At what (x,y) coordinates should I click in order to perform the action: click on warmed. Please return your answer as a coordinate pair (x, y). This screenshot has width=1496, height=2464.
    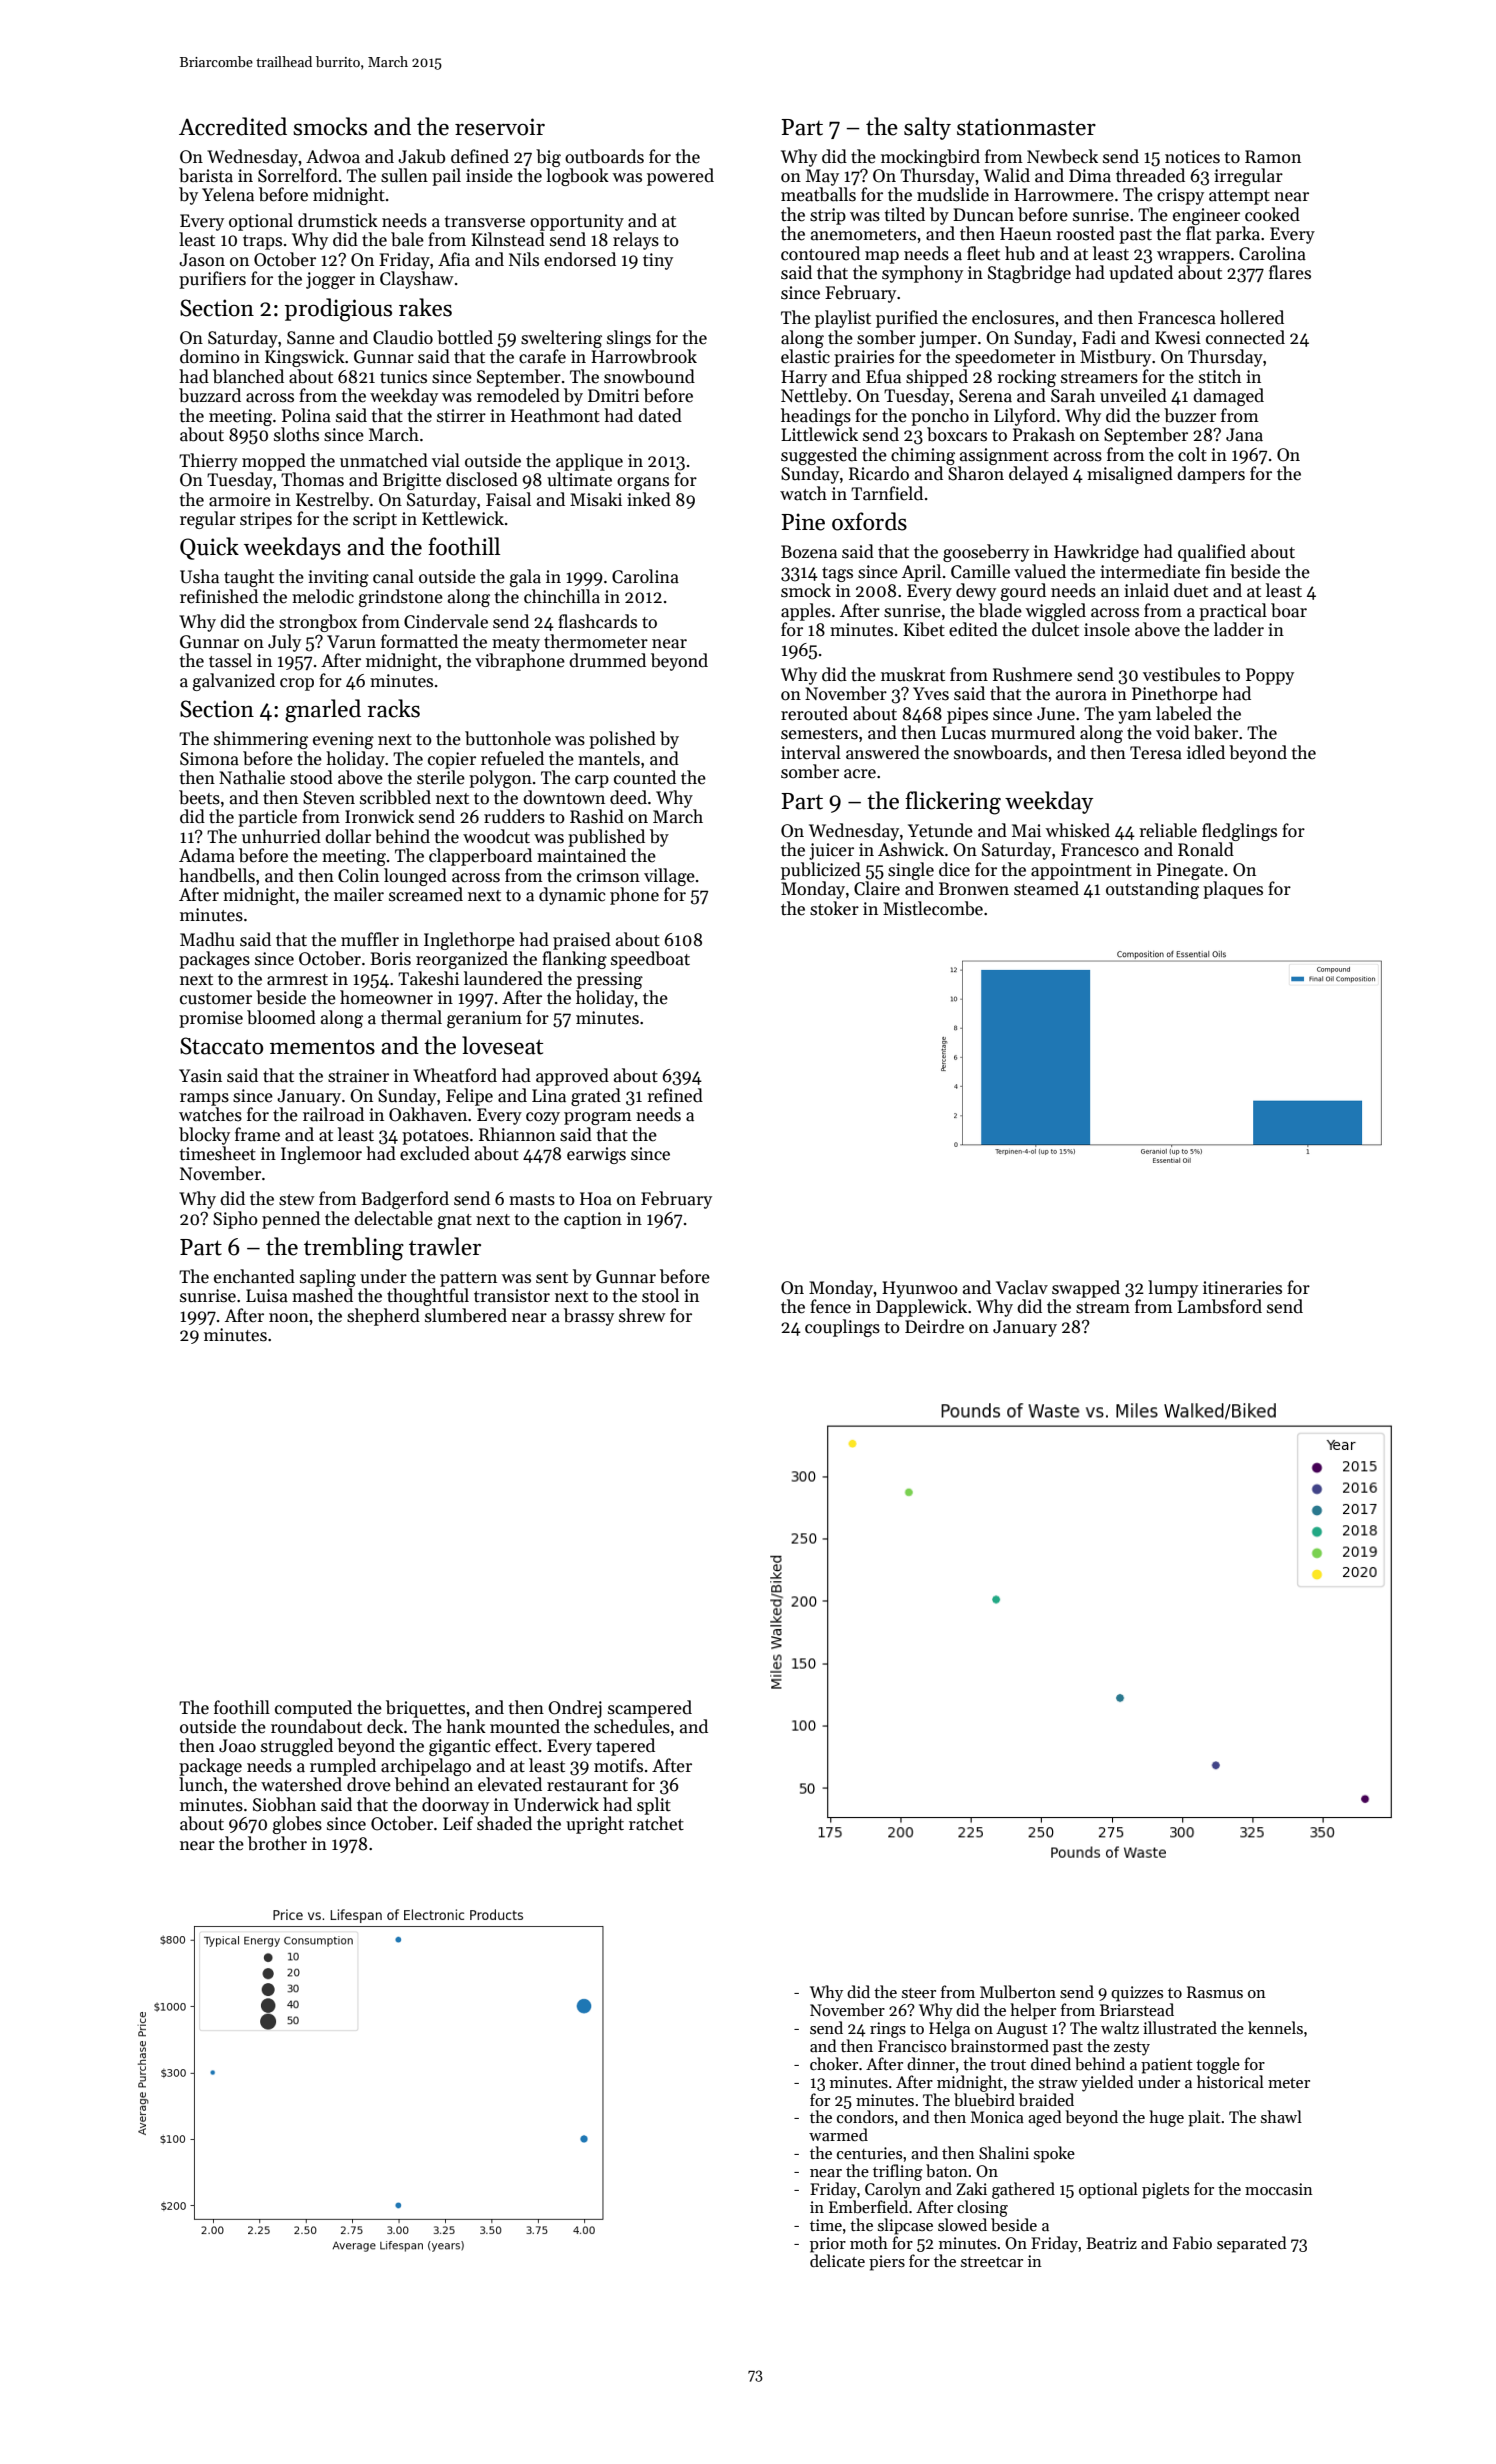
    Looking at the image, I should click on (838, 2134).
